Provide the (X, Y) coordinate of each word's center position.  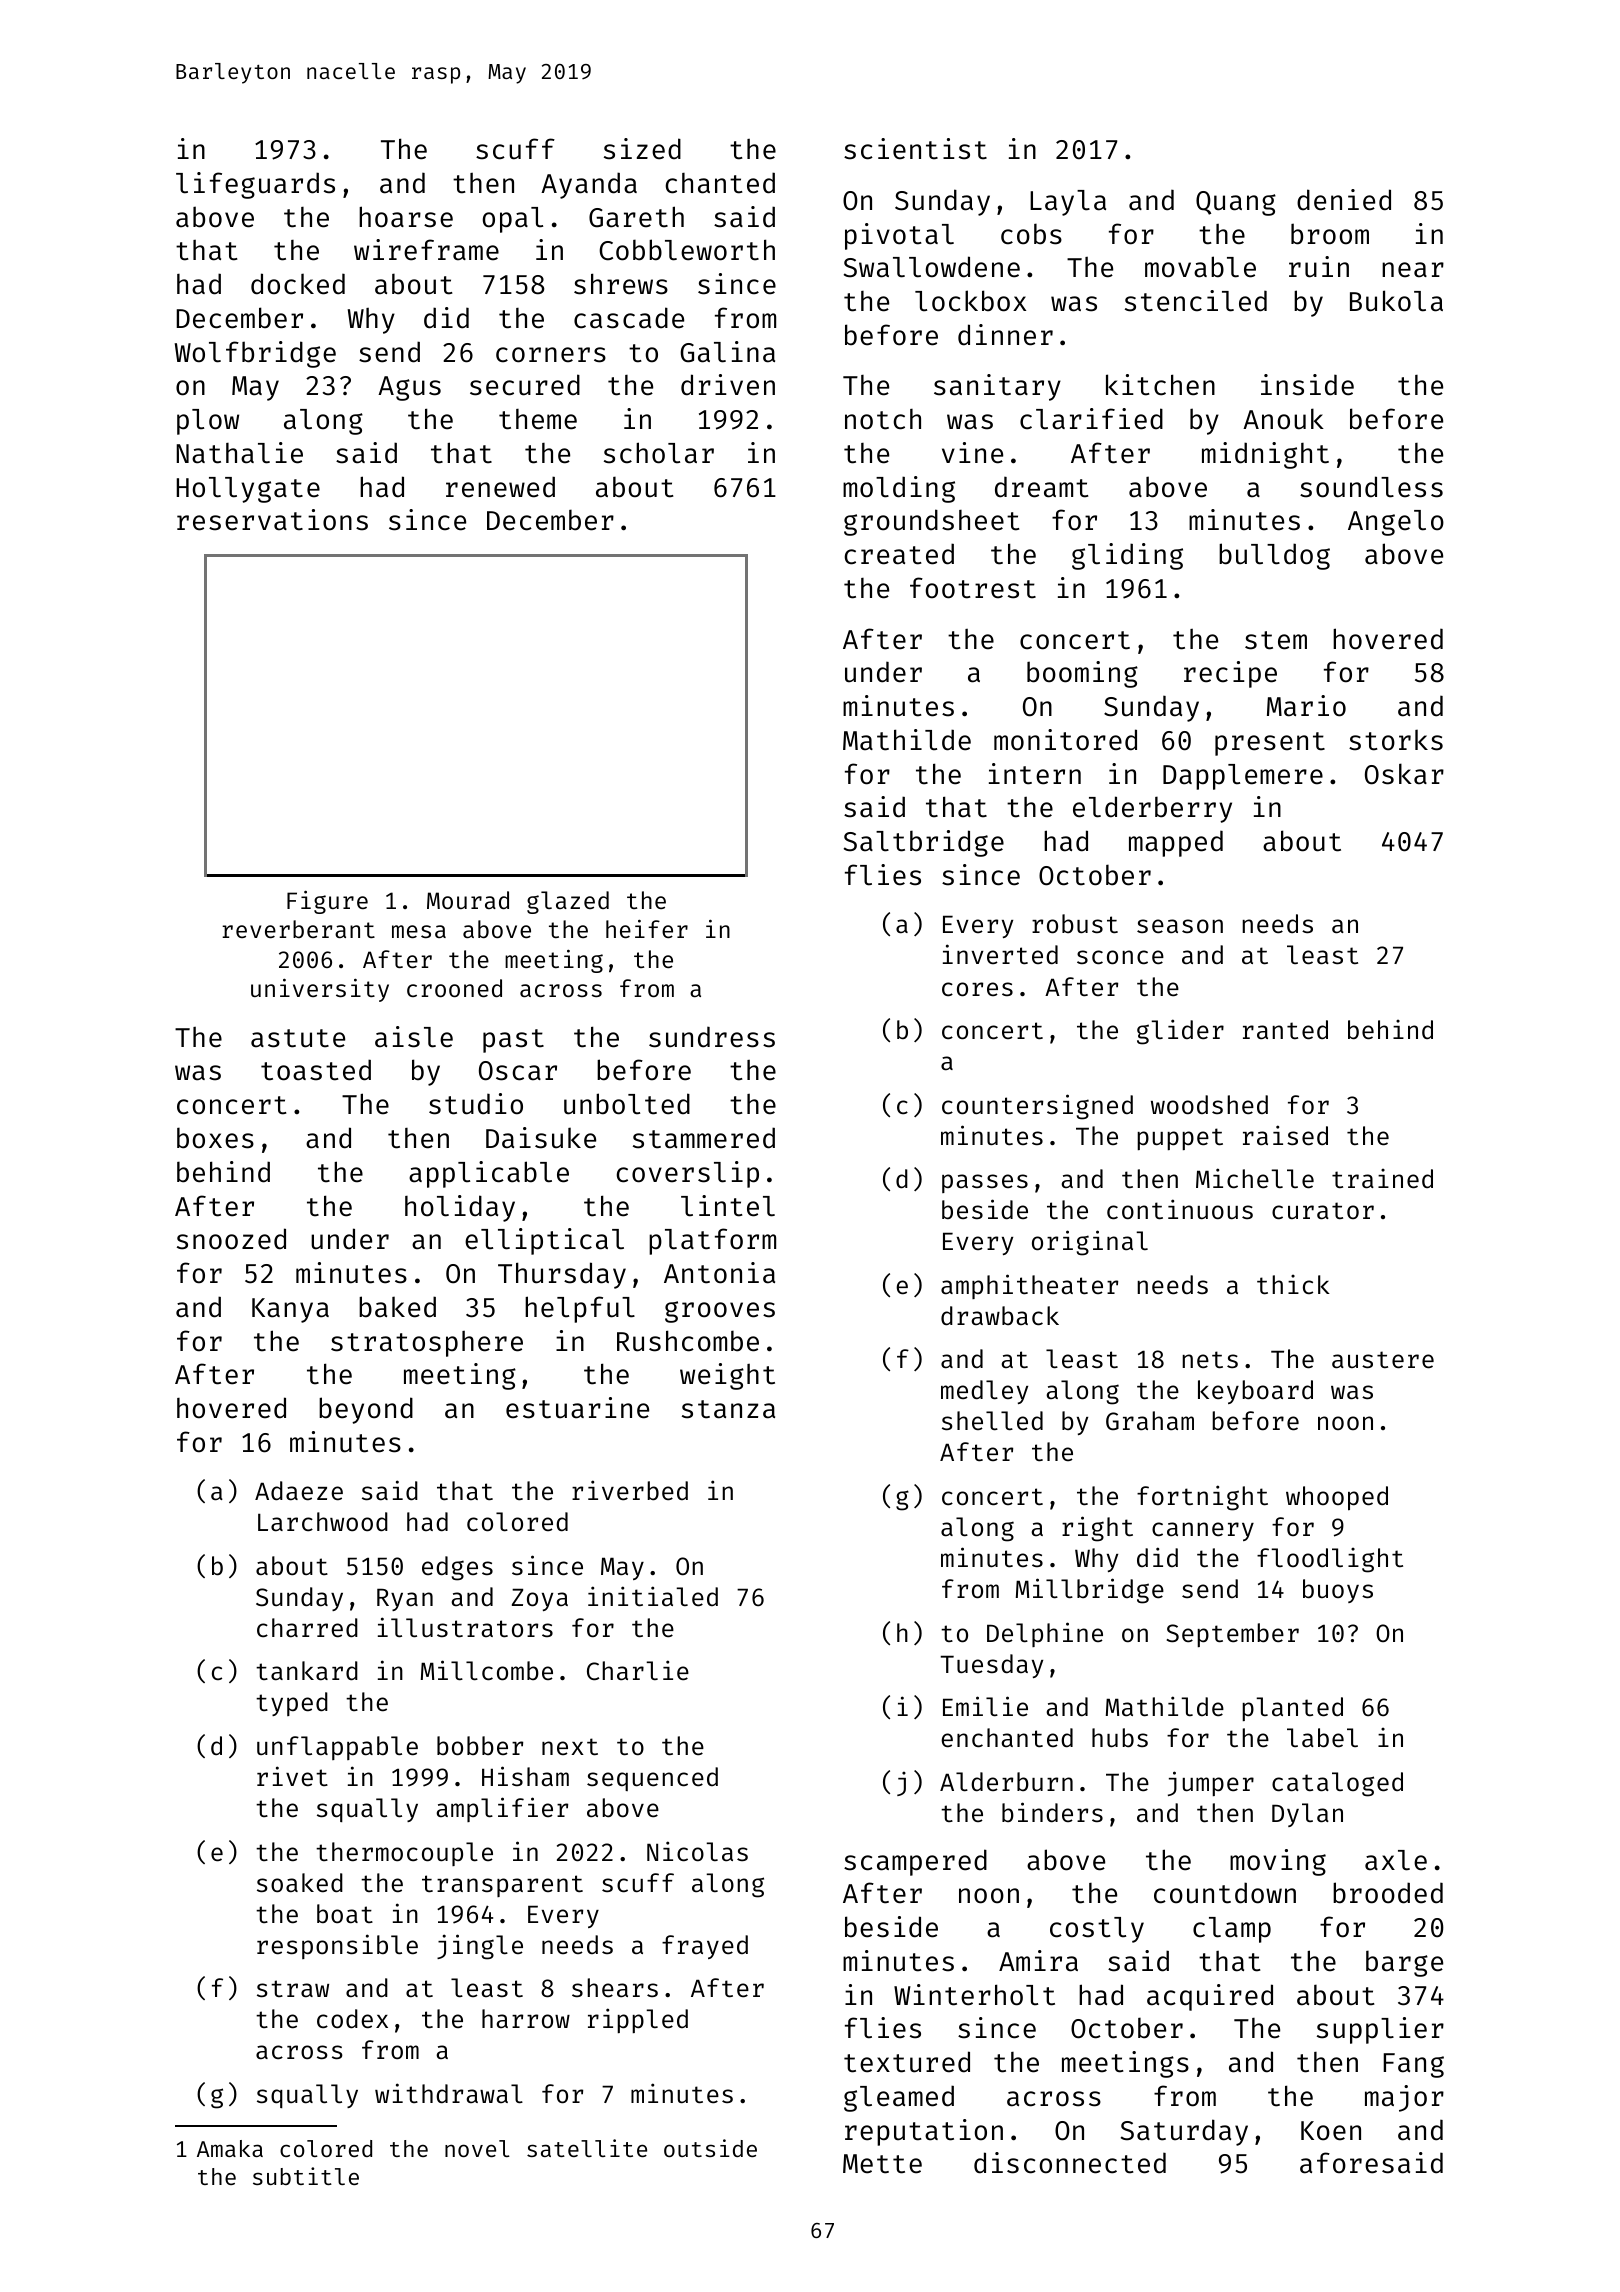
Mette (882, 2164)
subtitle (306, 2176)
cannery (1203, 1531)
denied (1344, 200)
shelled (992, 1421)
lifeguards (255, 185)
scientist (915, 149)
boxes (215, 1138)
